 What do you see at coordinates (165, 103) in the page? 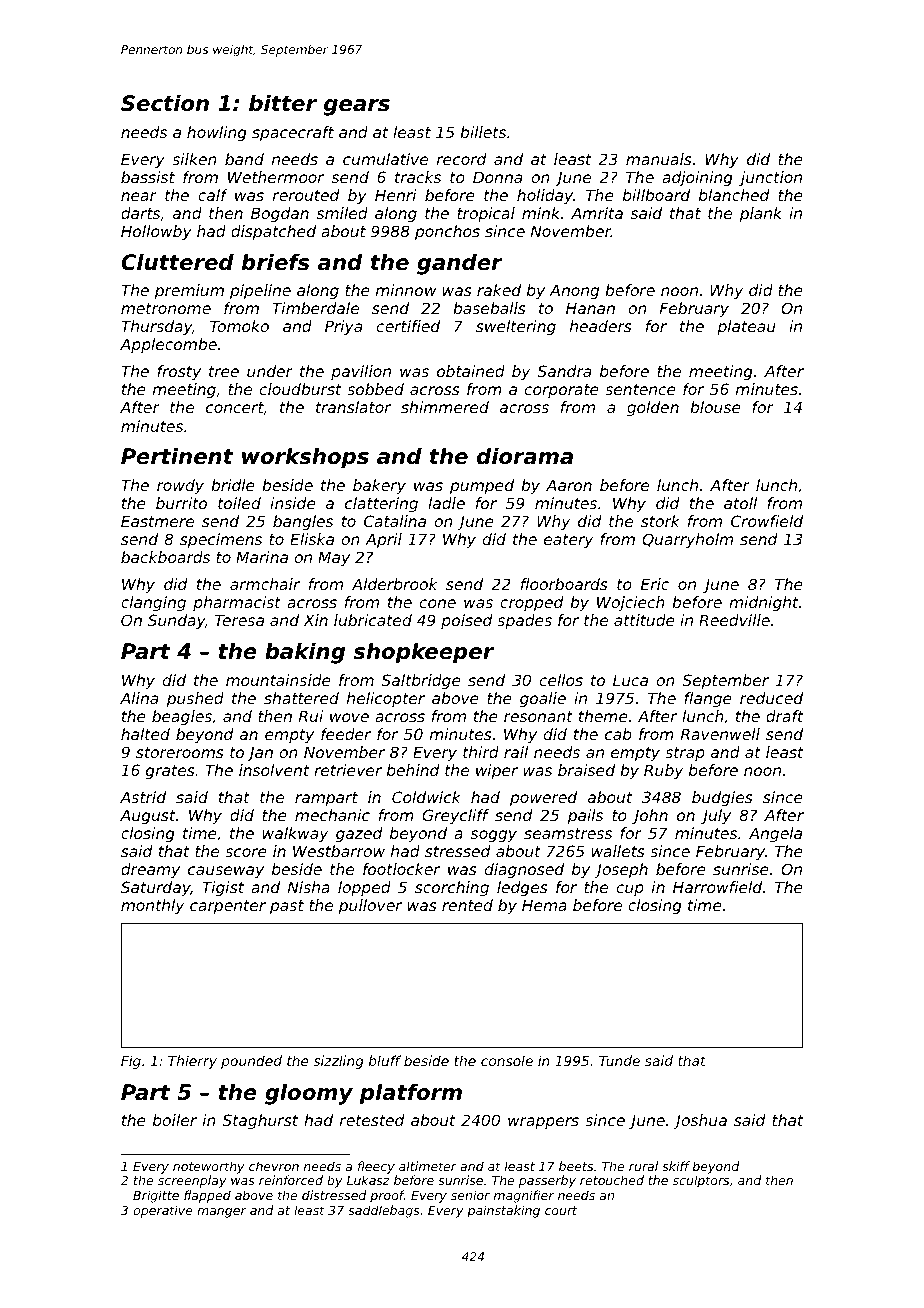
I see `Section` at bounding box center [165, 103].
